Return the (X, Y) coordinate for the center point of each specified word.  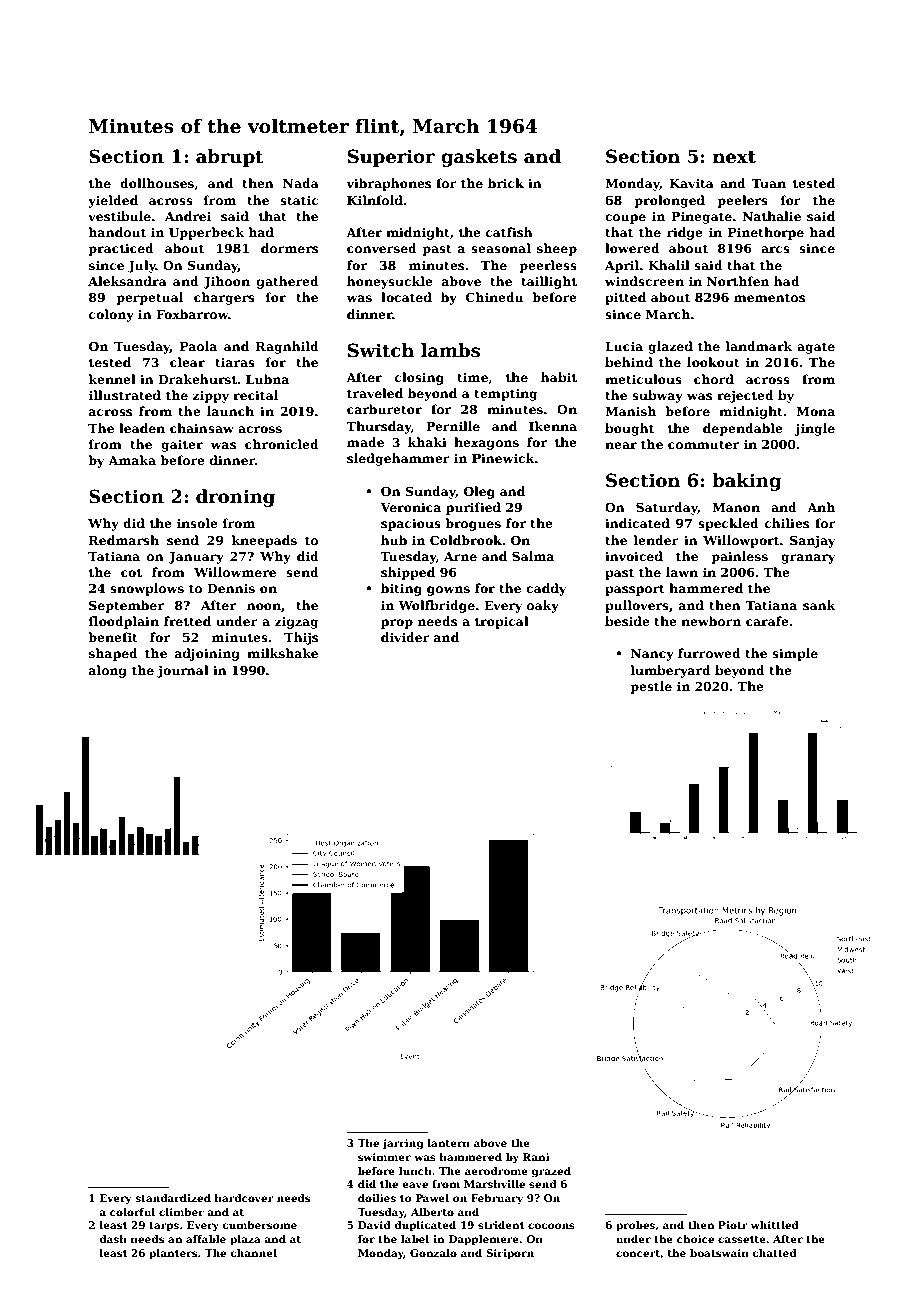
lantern (448, 1143)
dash (113, 1239)
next (734, 157)
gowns (448, 591)
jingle (814, 429)
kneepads (264, 541)
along (108, 671)
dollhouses (157, 183)
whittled (775, 1225)
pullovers (637, 606)
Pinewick (503, 458)
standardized (173, 1198)
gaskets (479, 158)
